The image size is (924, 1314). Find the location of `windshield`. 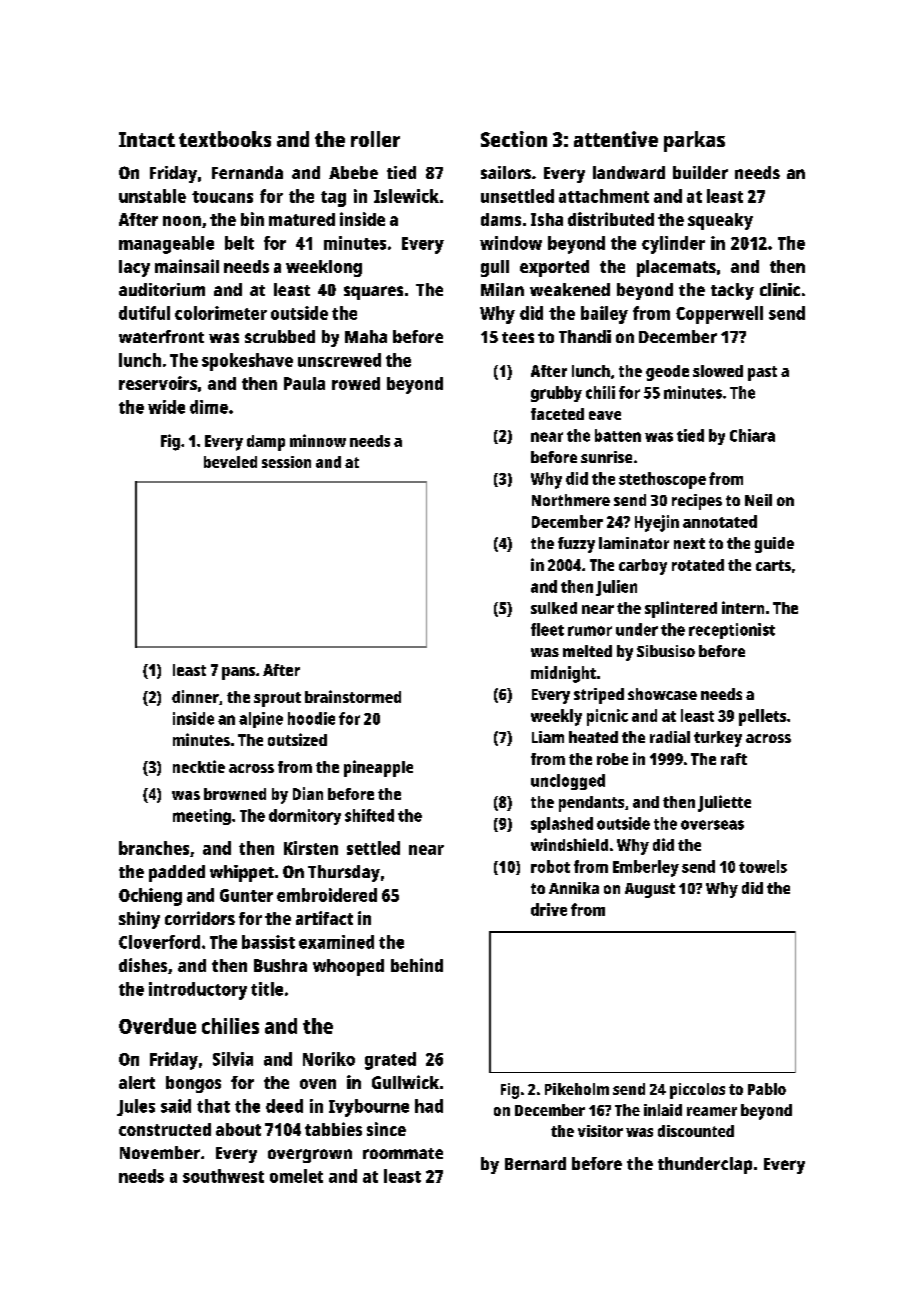

windshield is located at coordinates (569, 844).
